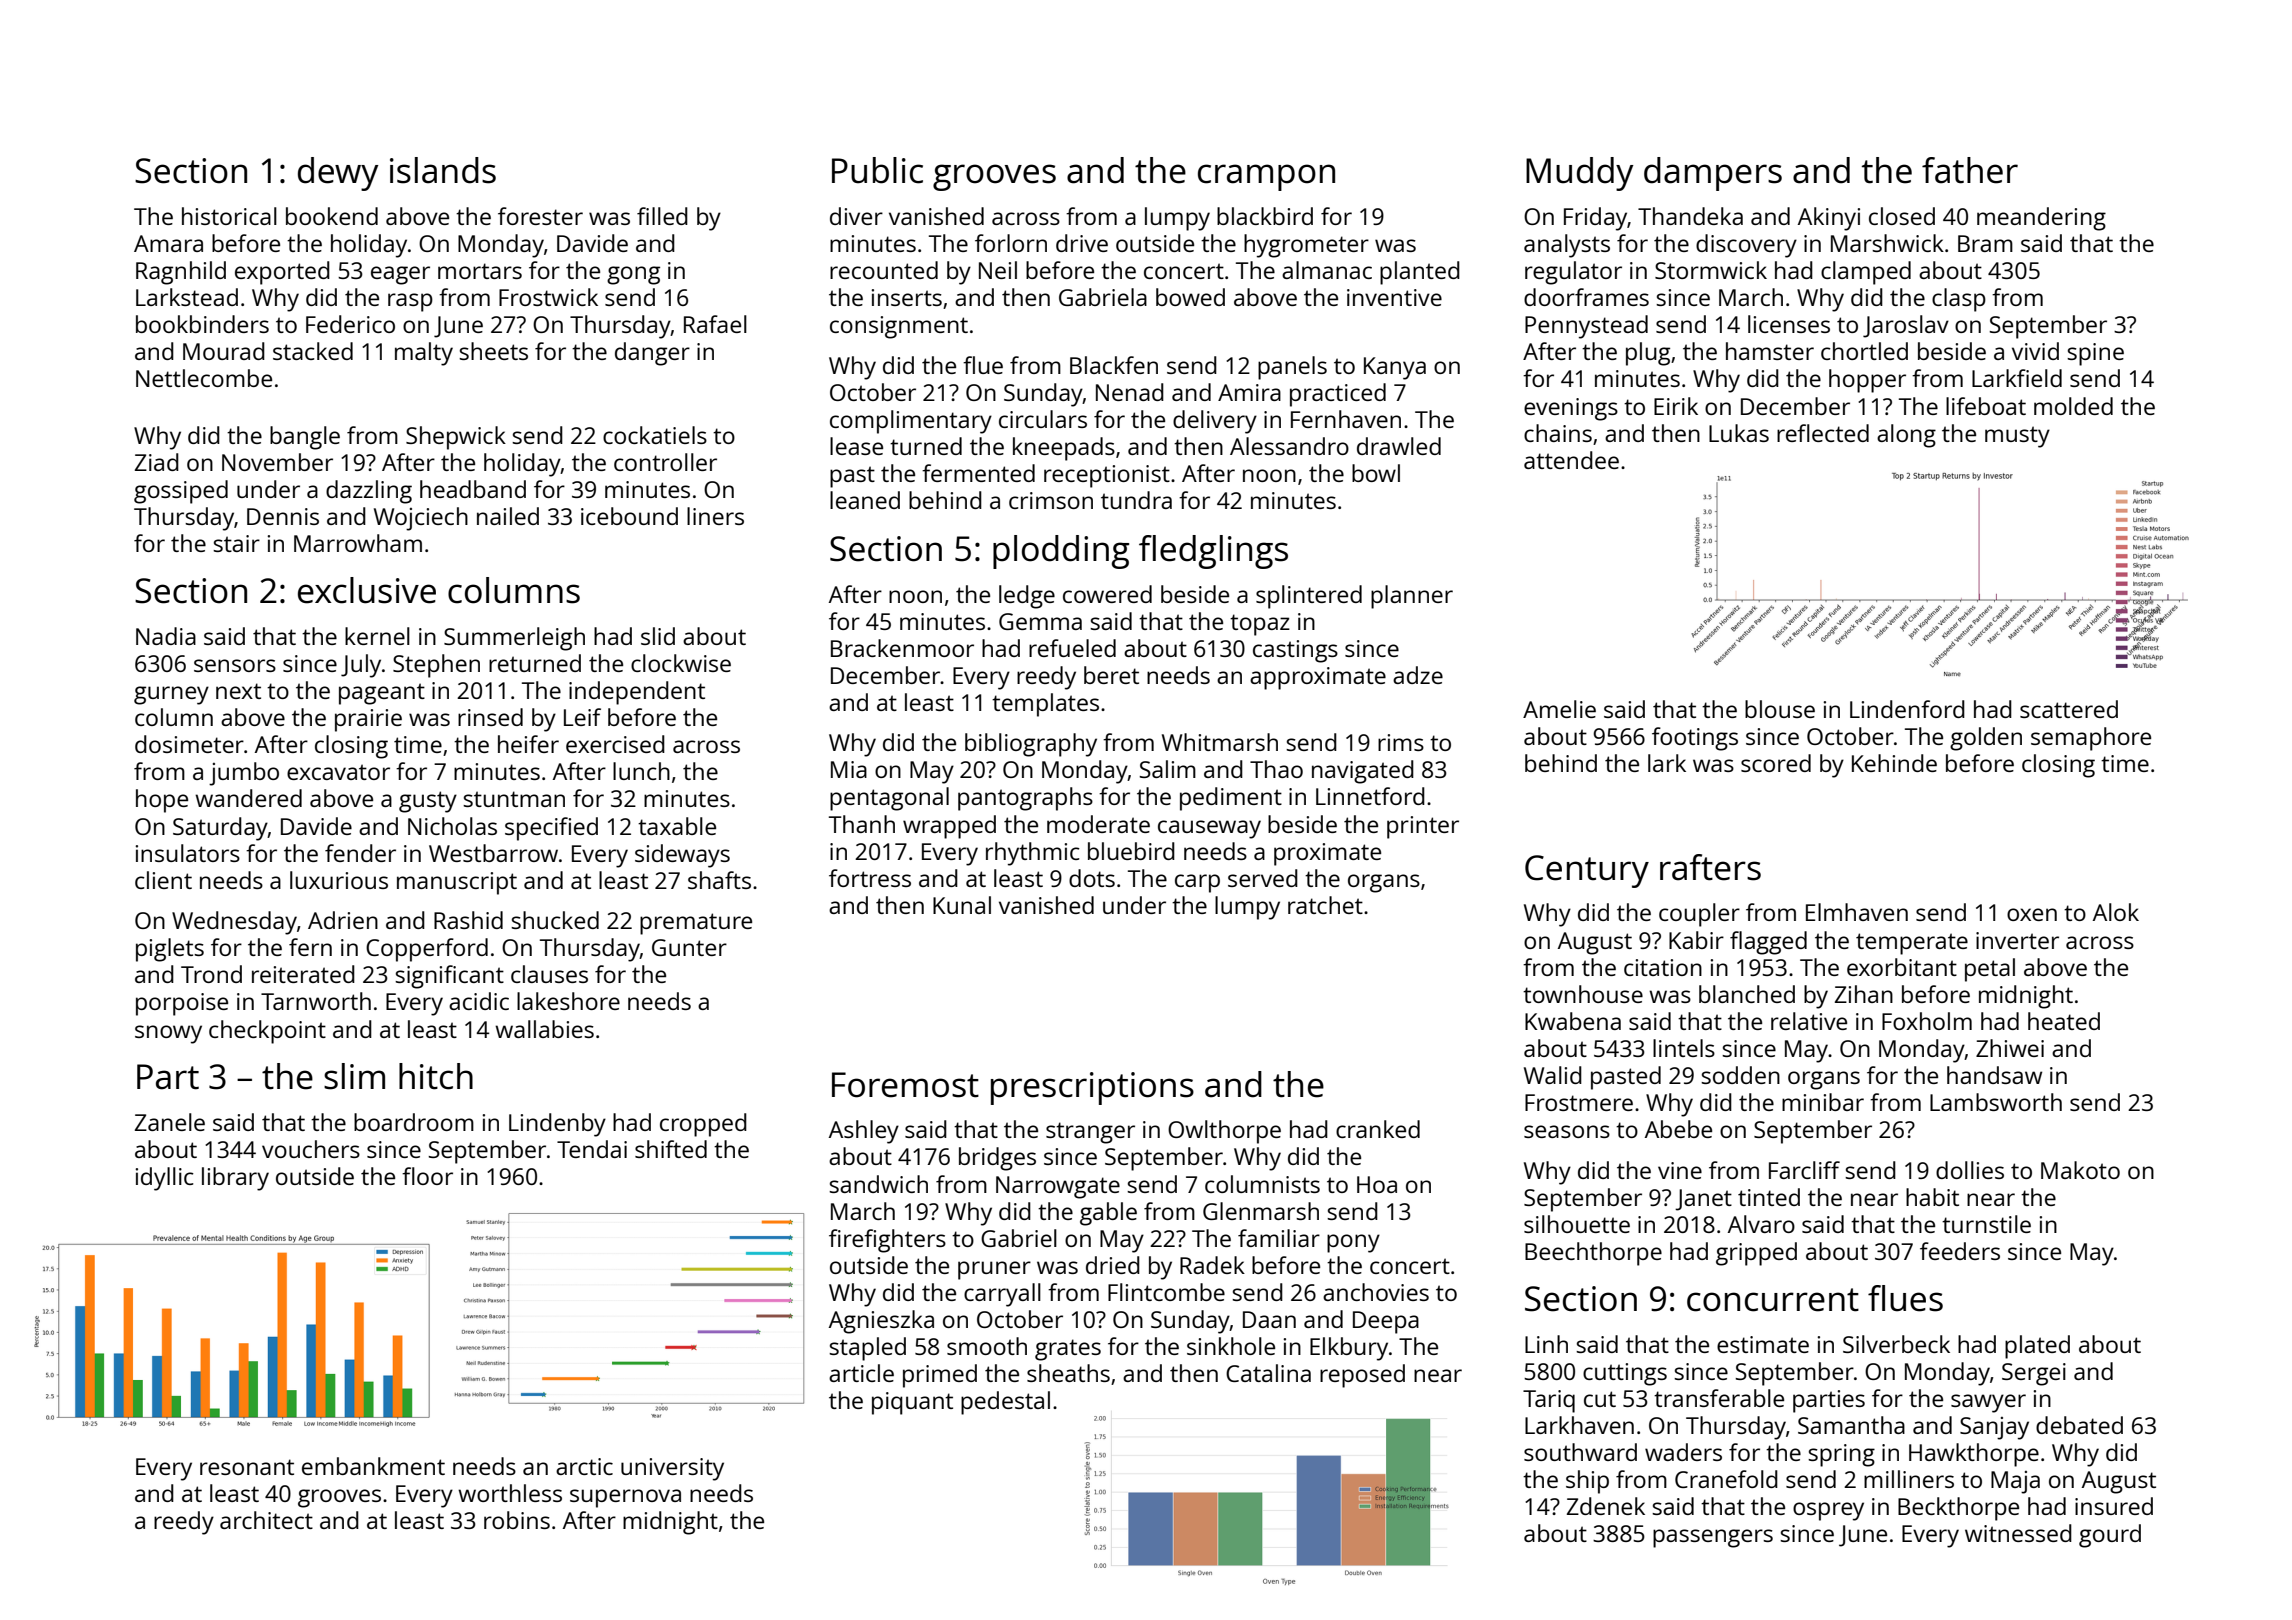 This screenshot has height=1620, width=2292. What do you see at coordinates (1970, 170) in the screenshot?
I see `father` at bounding box center [1970, 170].
